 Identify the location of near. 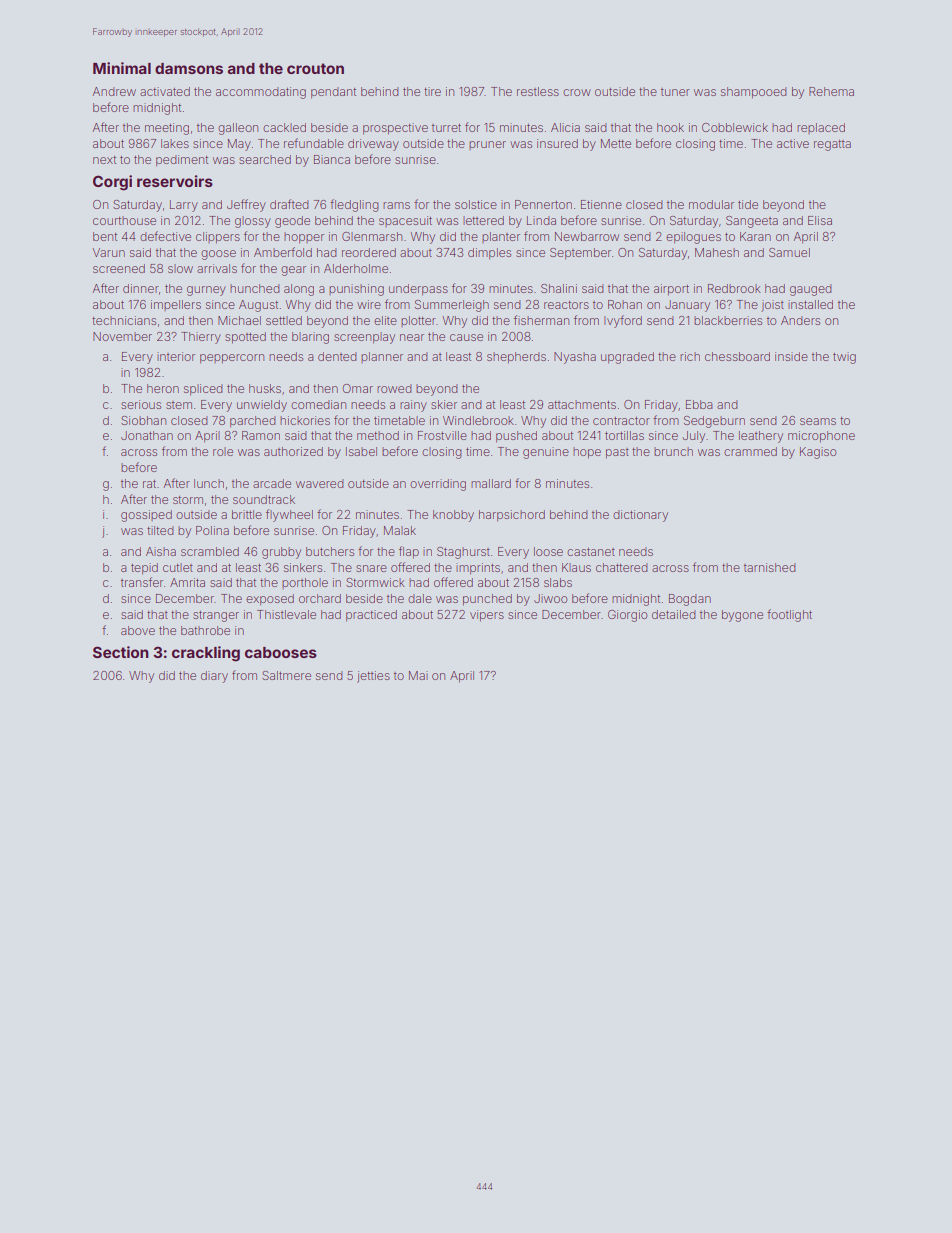
(412, 337).
